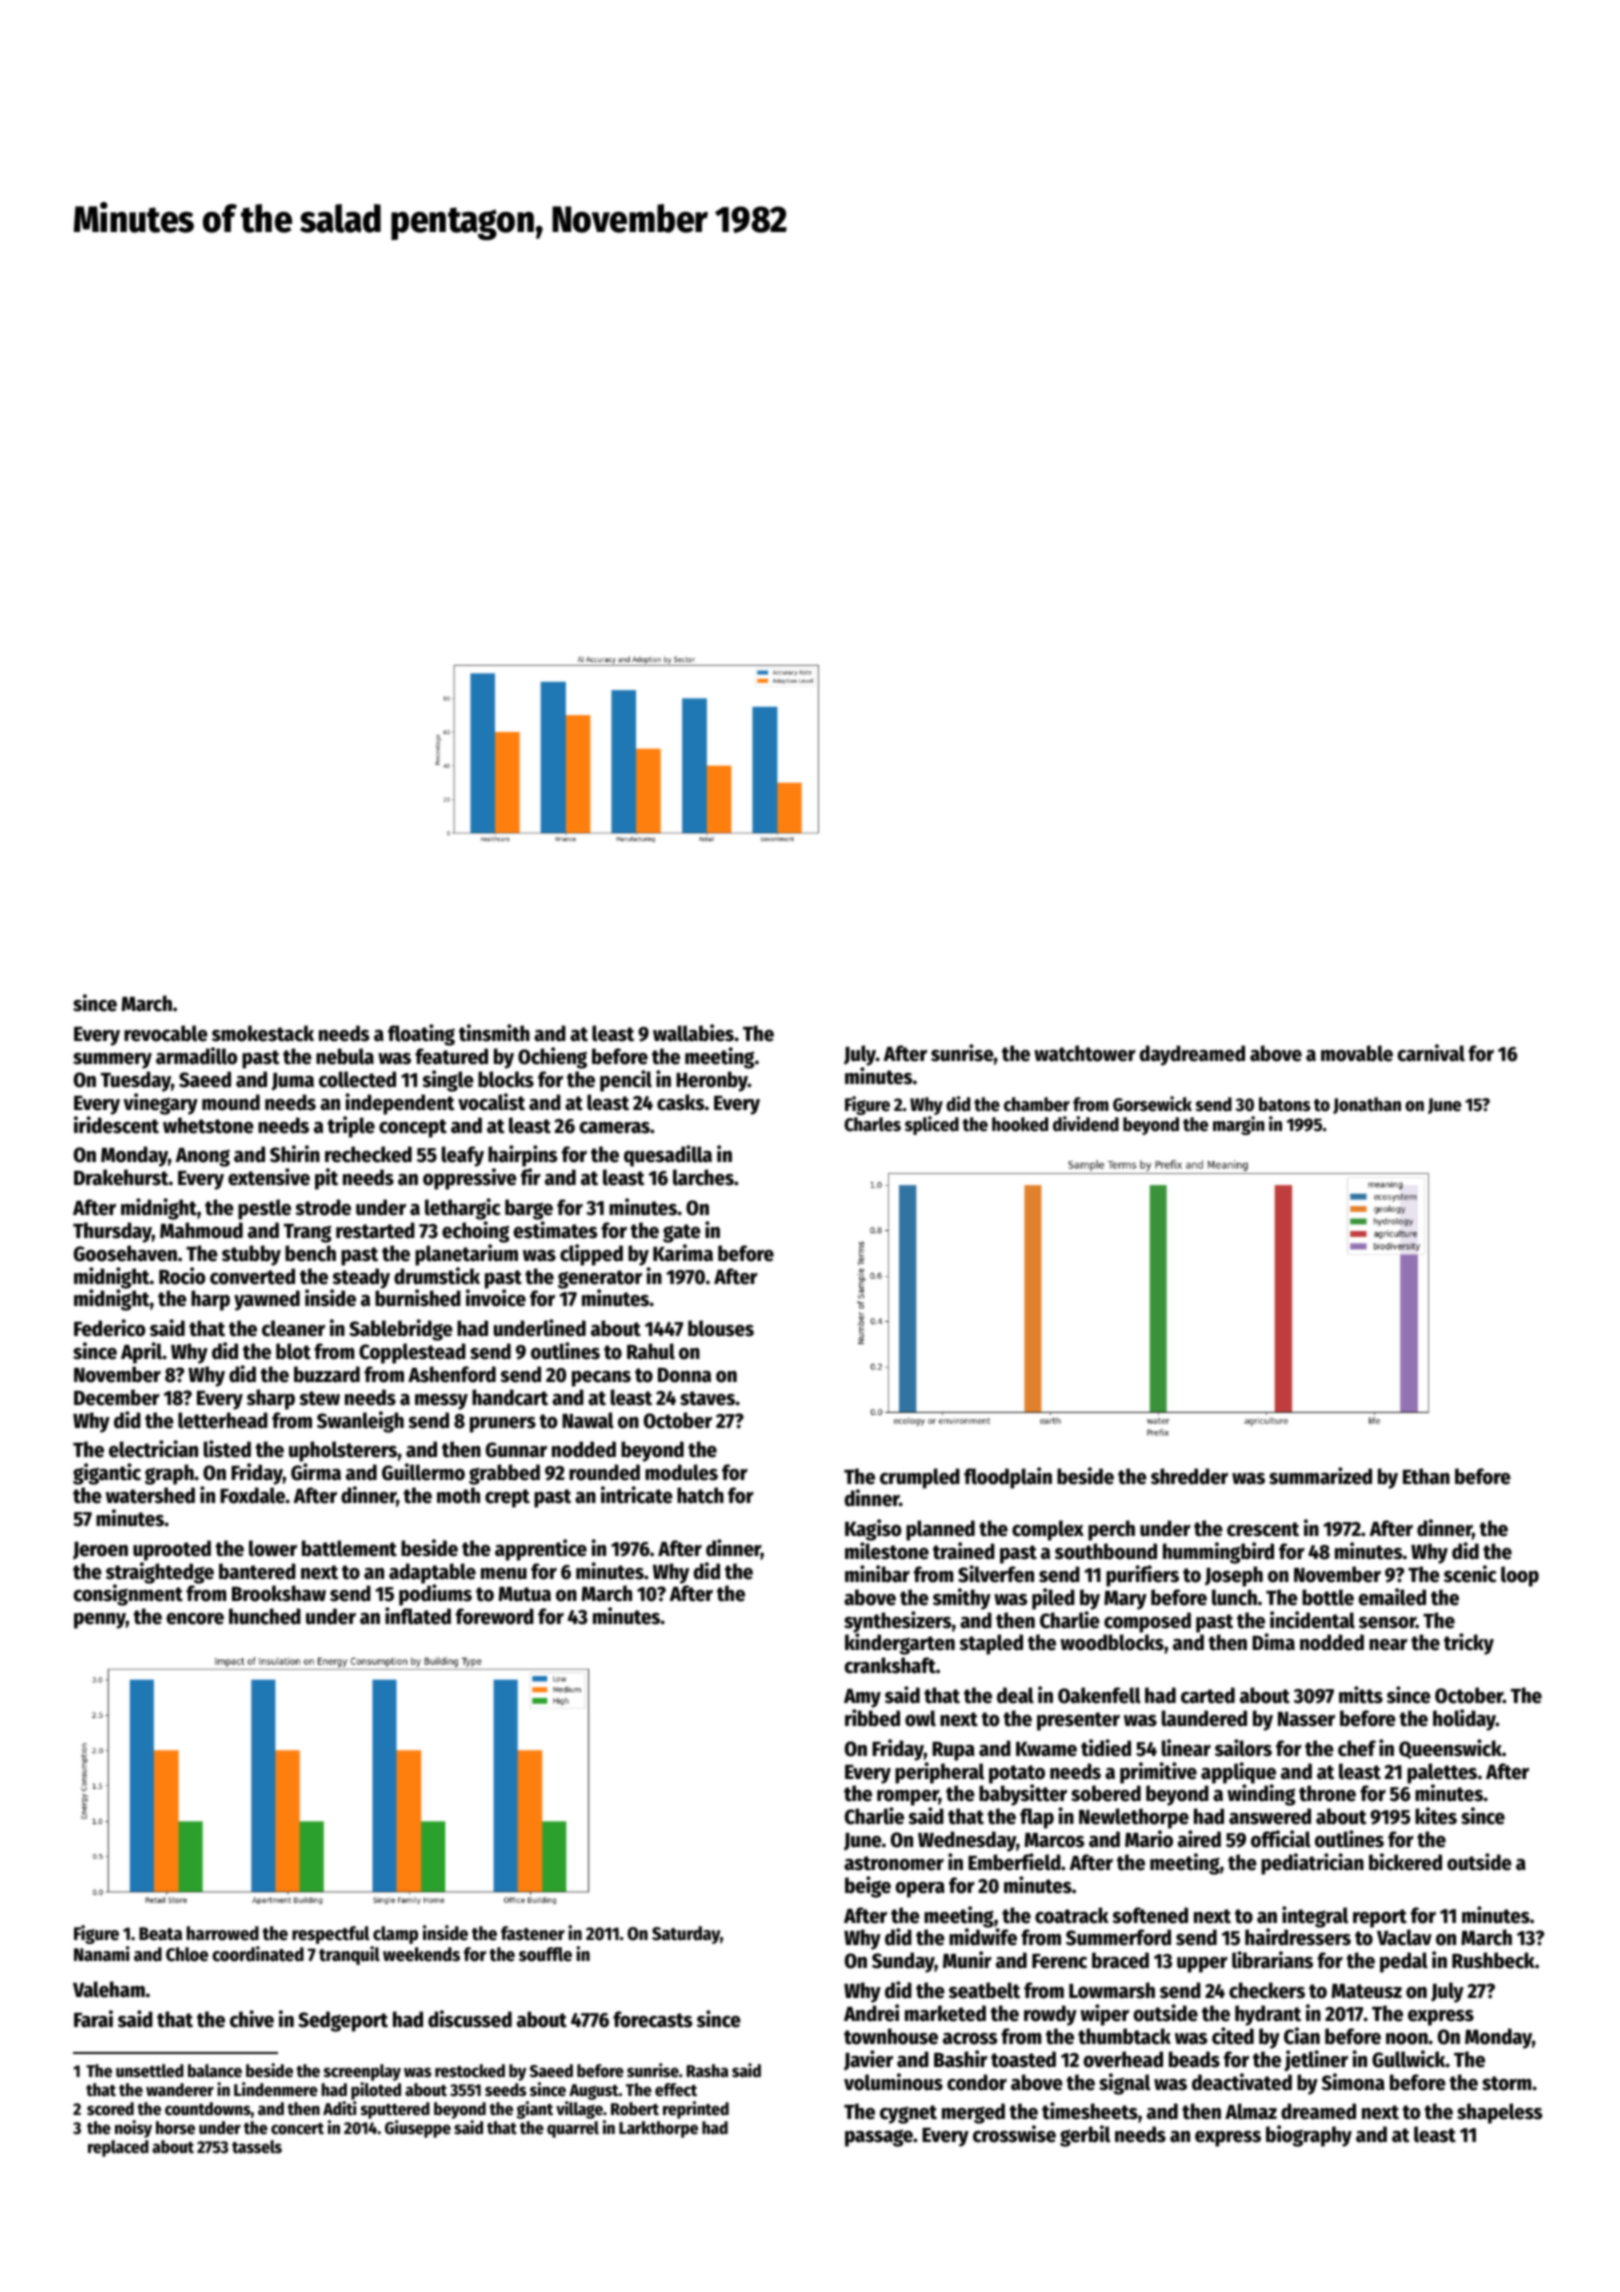 The height and width of the document is (2292, 1620). What do you see at coordinates (693, 1033) in the document?
I see `wallabies` at bounding box center [693, 1033].
